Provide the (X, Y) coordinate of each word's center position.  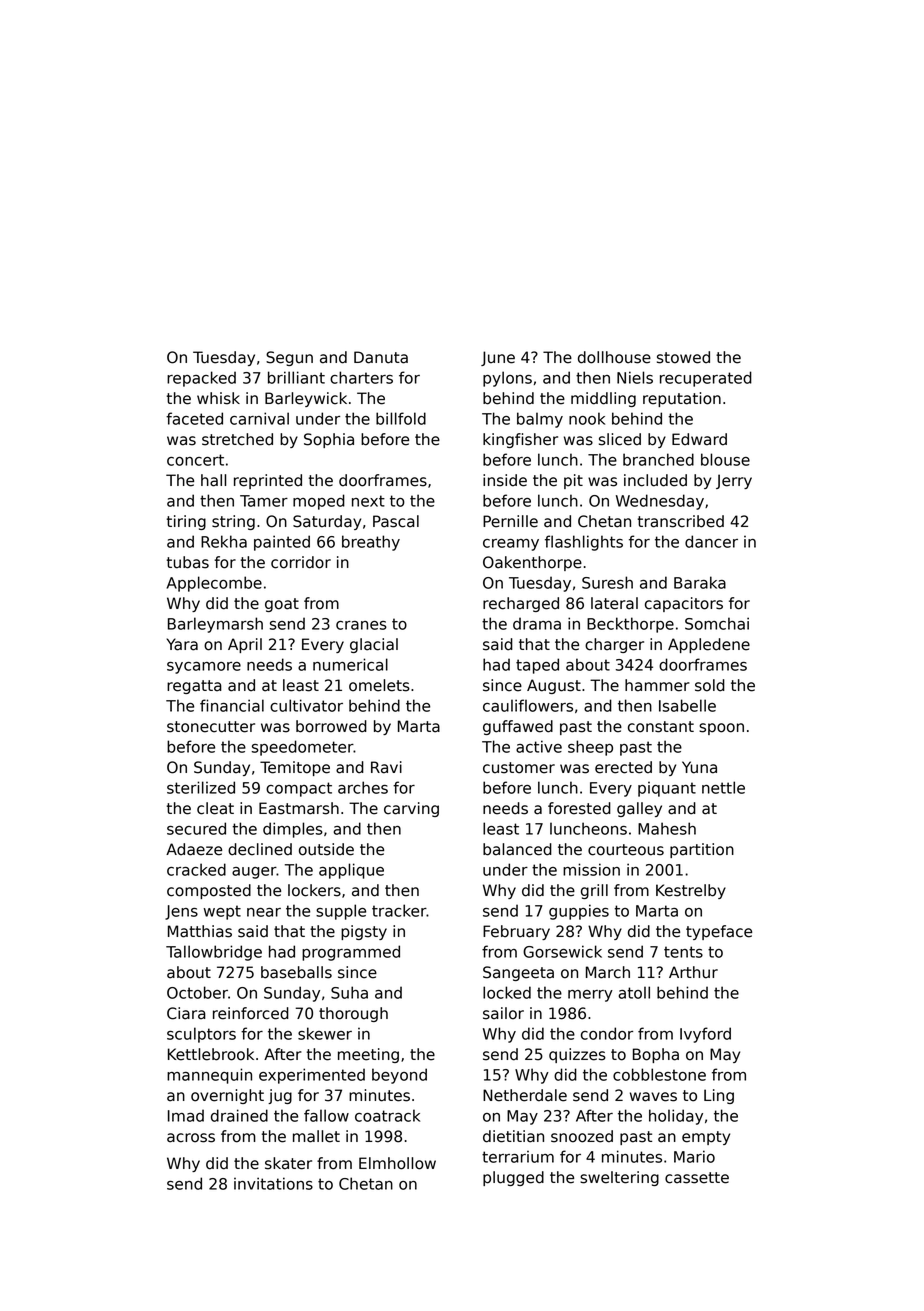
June (498, 358)
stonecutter (211, 727)
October (197, 992)
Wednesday (660, 502)
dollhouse (614, 357)
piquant (667, 789)
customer (519, 768)
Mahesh (667, 828)
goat (282, 605)
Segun (289, 358)
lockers (314, 890)
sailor (503, 1013)
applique (351, 871)
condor (607, 1033)
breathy (371, 543)
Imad (186, 1115)
